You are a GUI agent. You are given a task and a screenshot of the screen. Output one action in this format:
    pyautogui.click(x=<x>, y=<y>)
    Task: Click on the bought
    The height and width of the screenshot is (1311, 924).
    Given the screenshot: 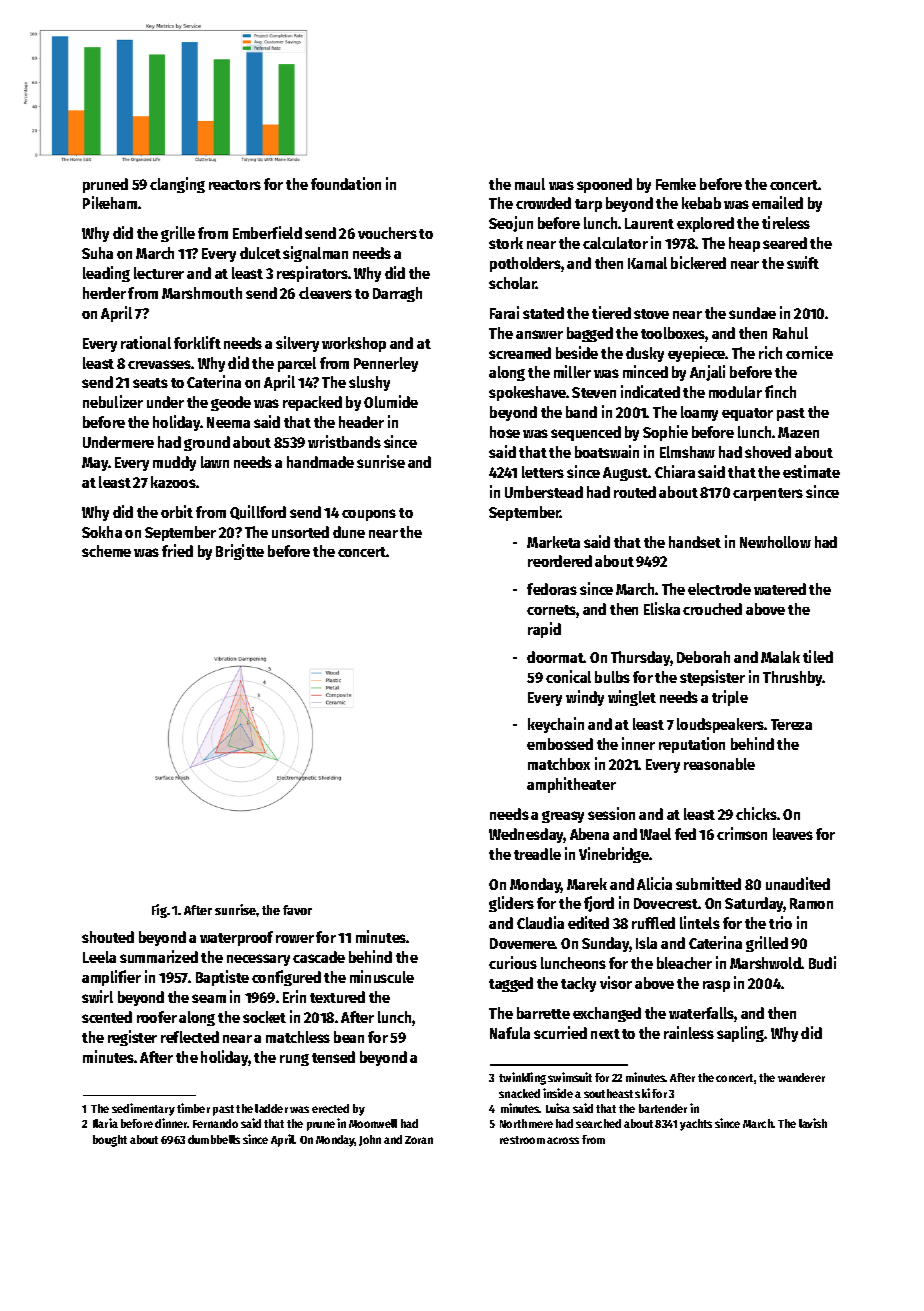 What is the action you would take?
    pyautogui.click(x=110, y=1141)
